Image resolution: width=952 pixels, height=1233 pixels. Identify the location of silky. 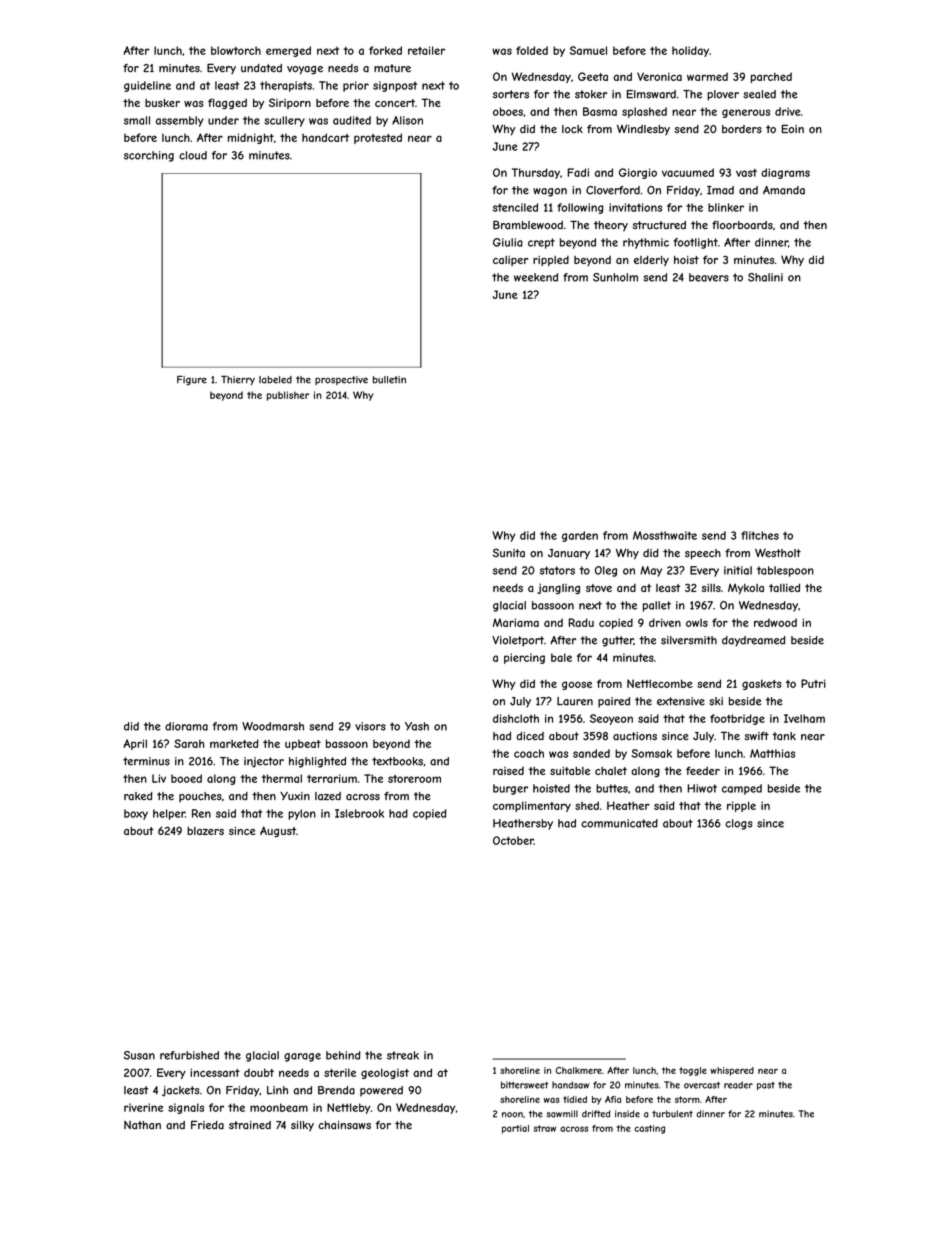
(302, 1126).
